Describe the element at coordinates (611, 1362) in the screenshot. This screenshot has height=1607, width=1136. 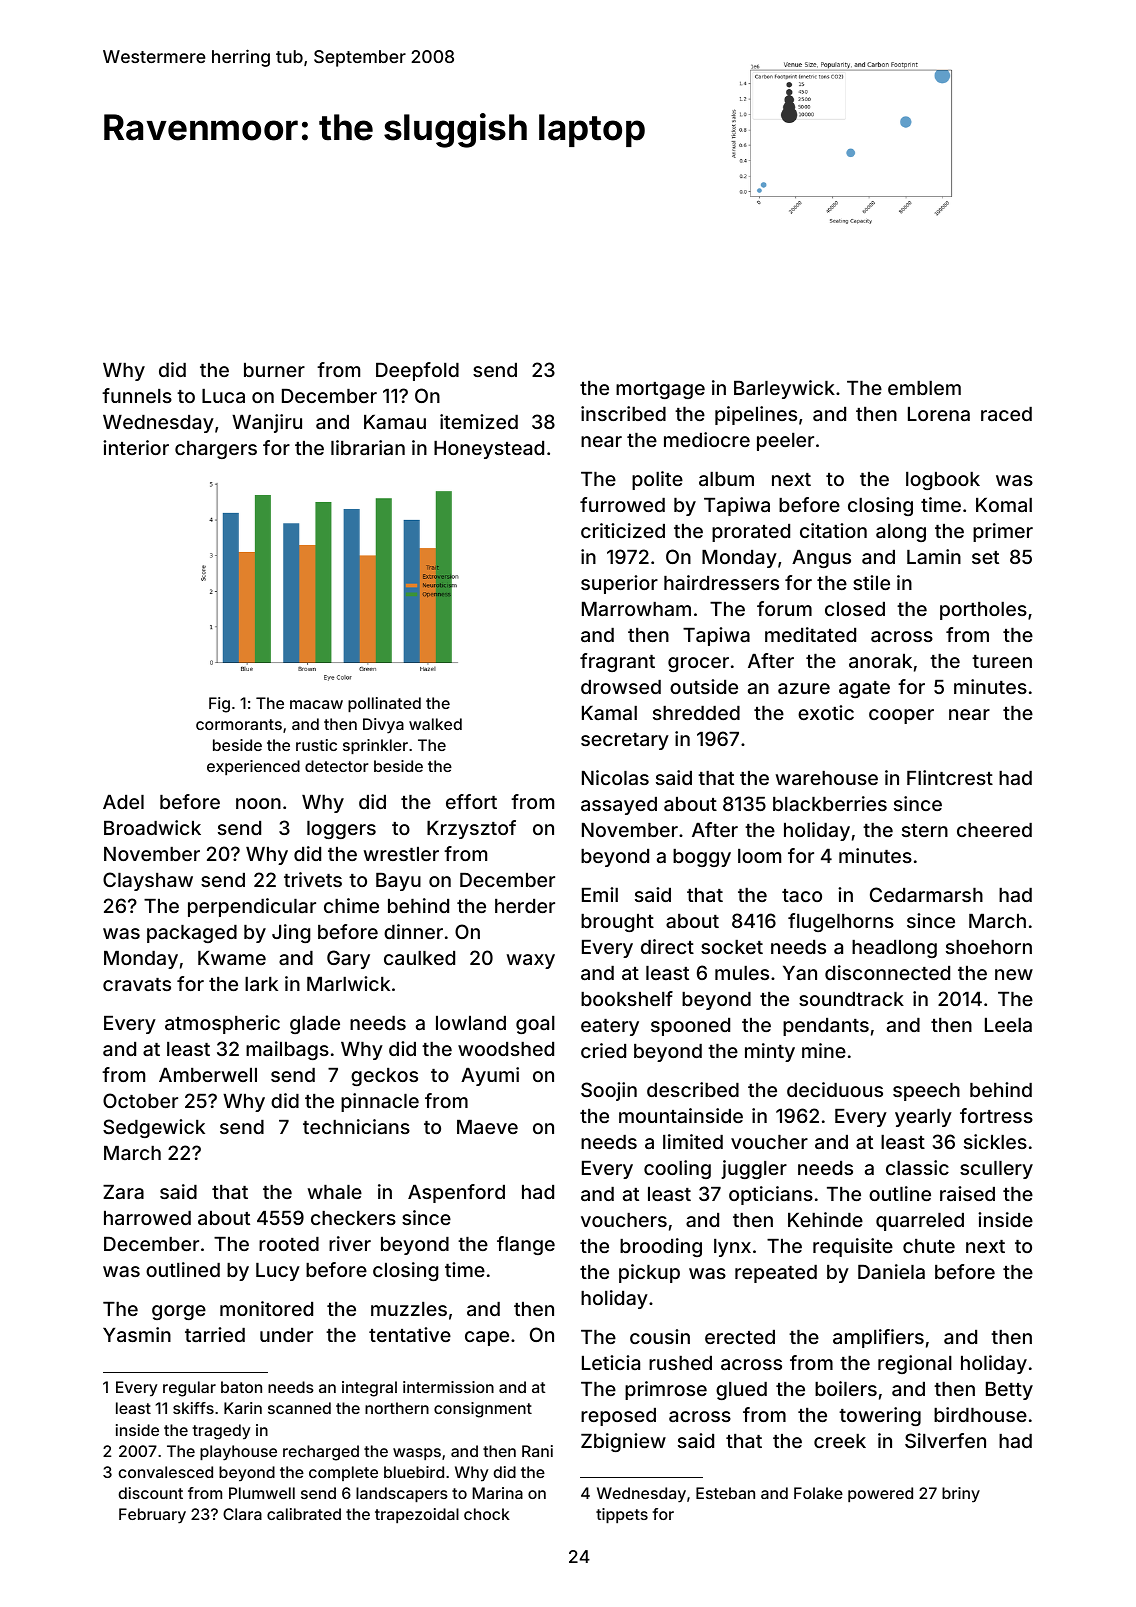
I see `Leticia` at that location.
